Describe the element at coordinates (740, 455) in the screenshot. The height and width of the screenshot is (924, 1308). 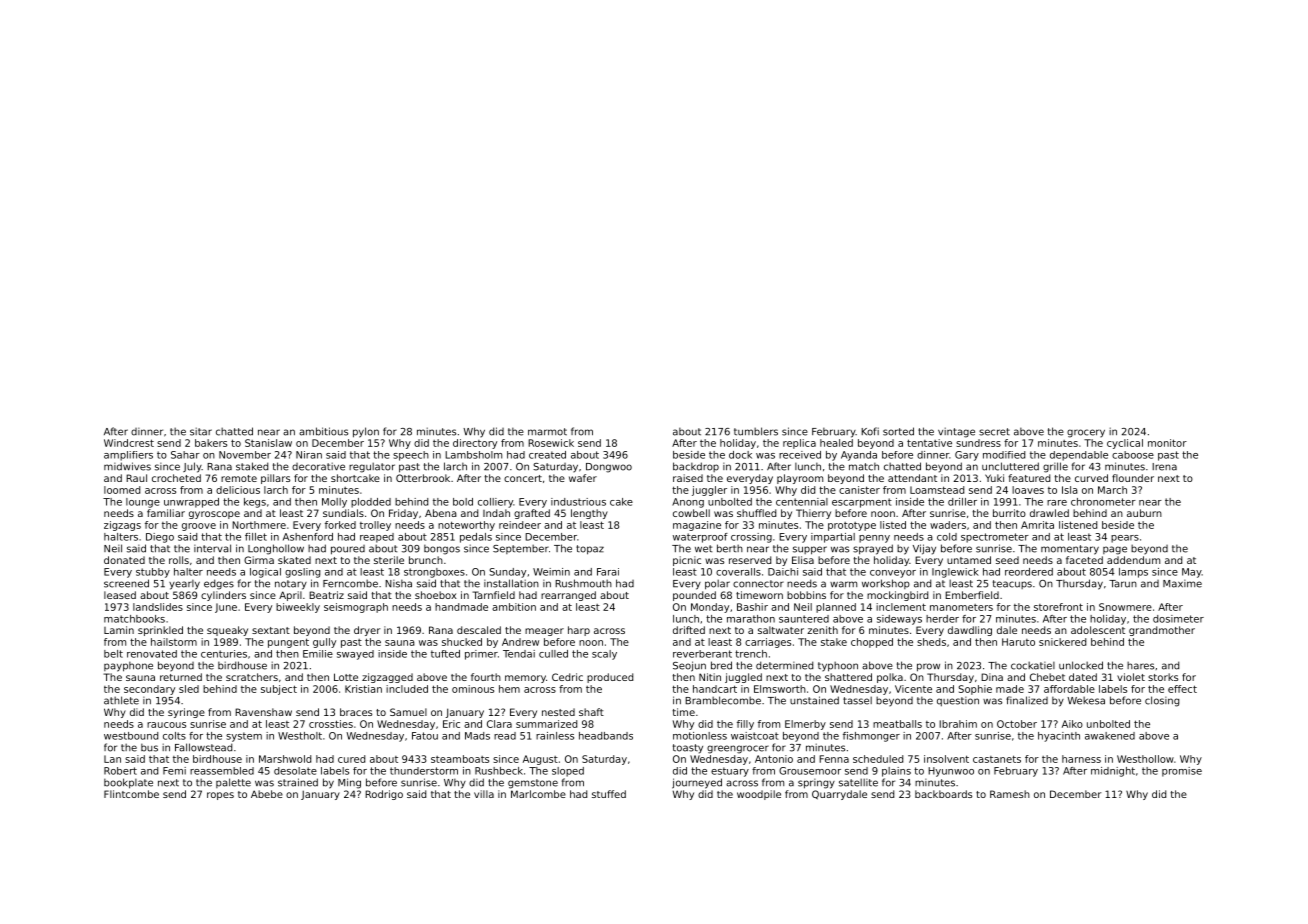
I see `dock` at that location.
